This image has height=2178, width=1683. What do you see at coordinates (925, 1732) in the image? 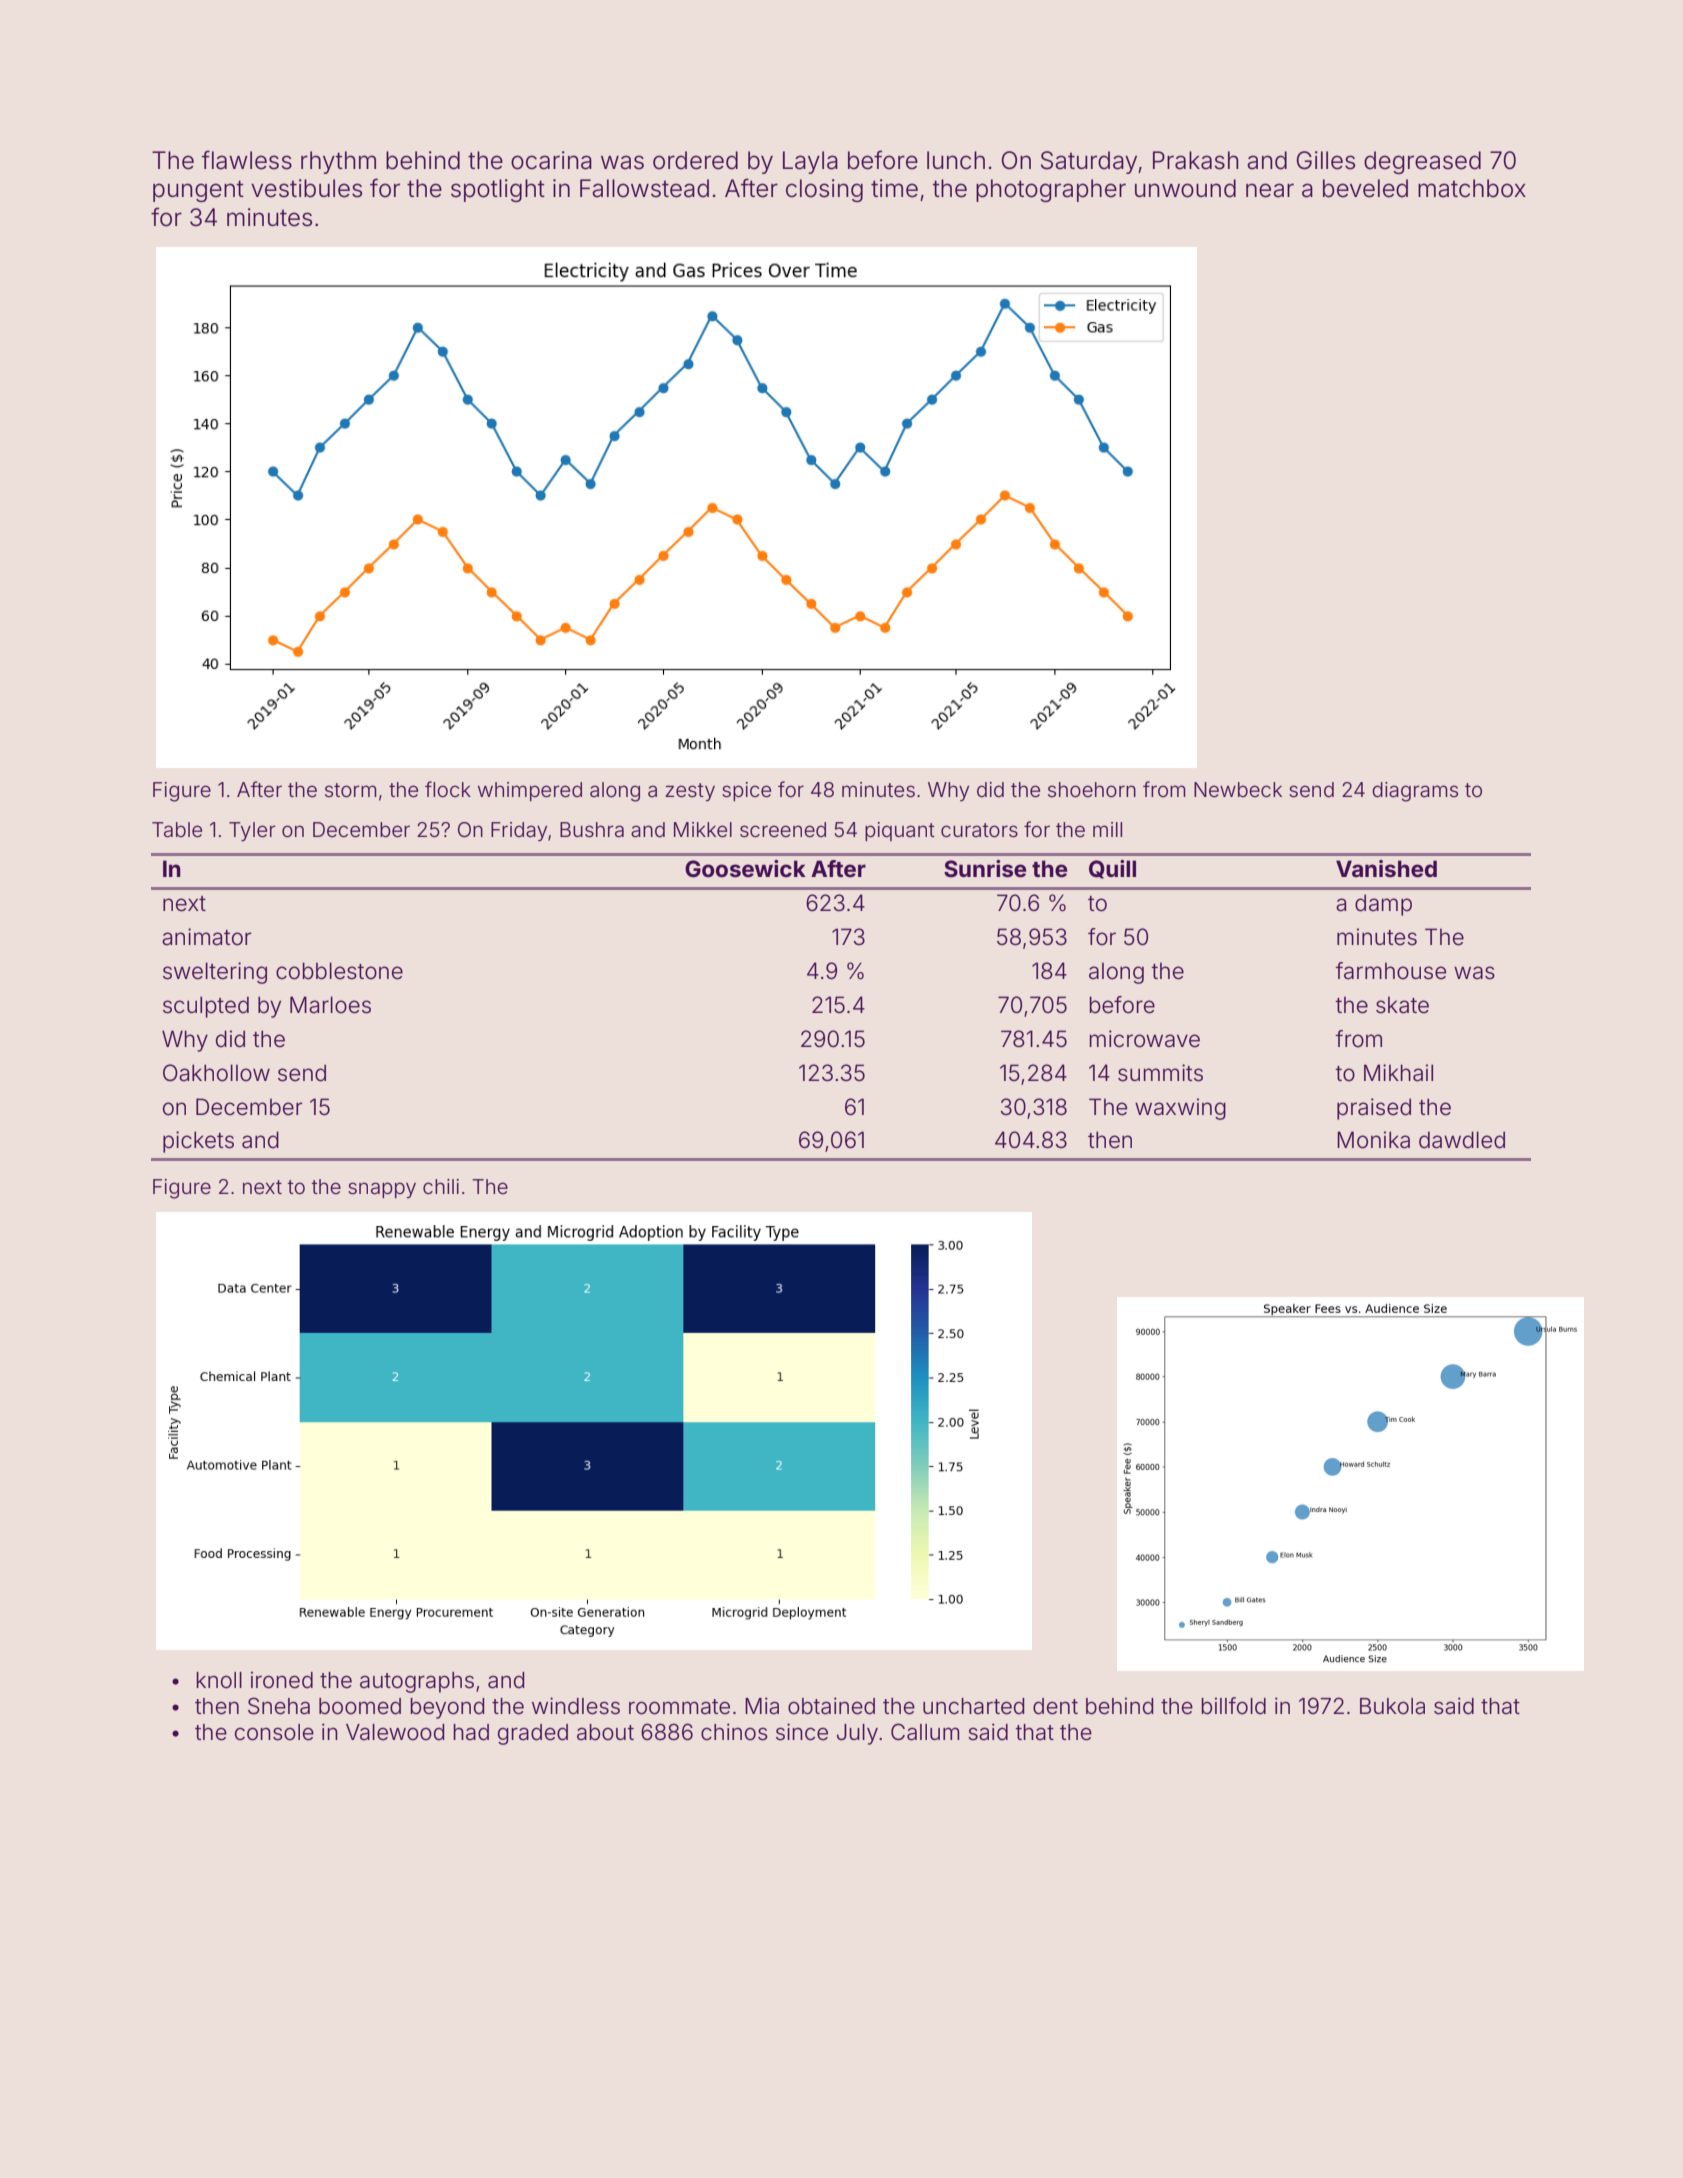
I see `Callum` at bounding box center [925, 1732].
